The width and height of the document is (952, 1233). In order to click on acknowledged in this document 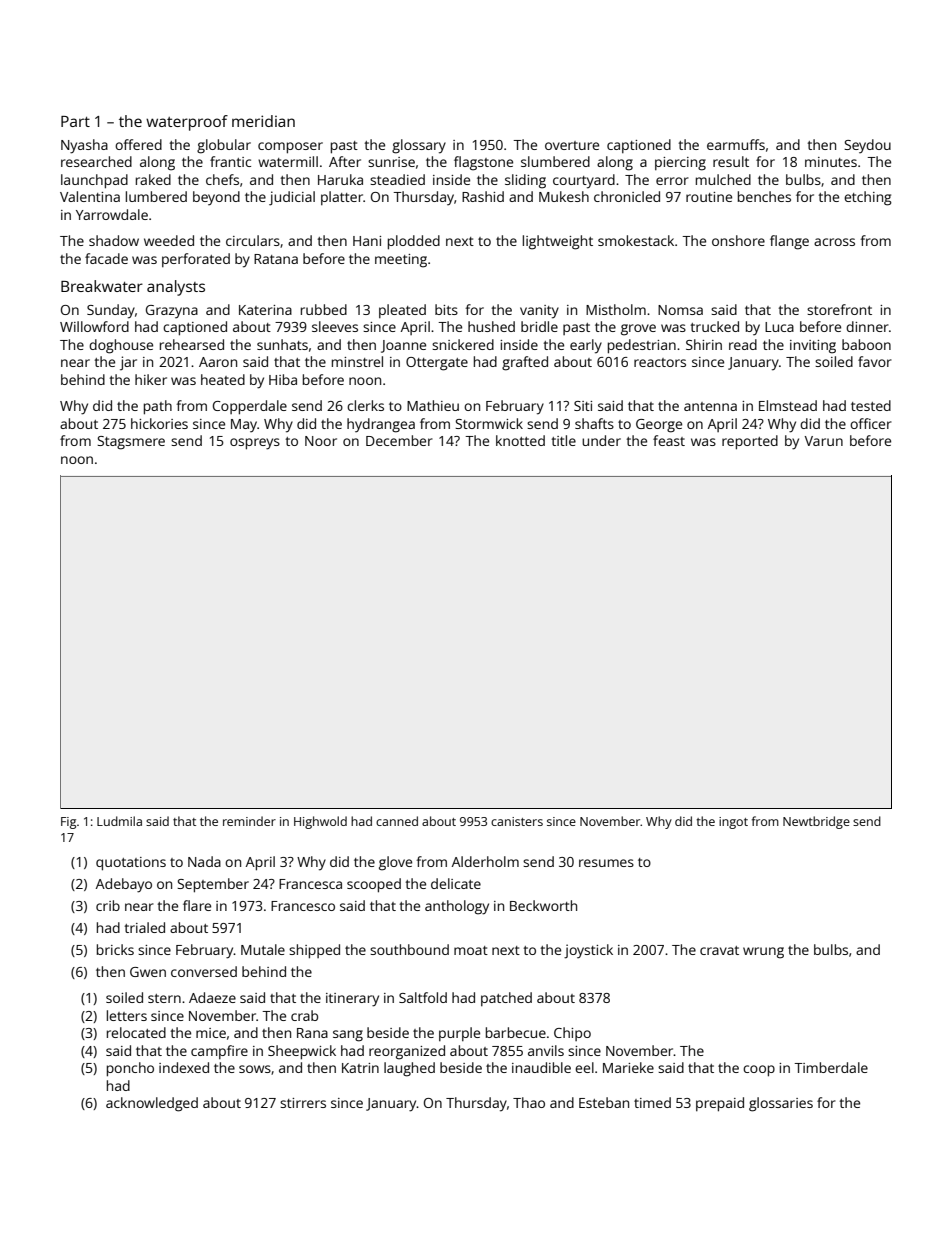, I will do `click(152, 1104)`.
